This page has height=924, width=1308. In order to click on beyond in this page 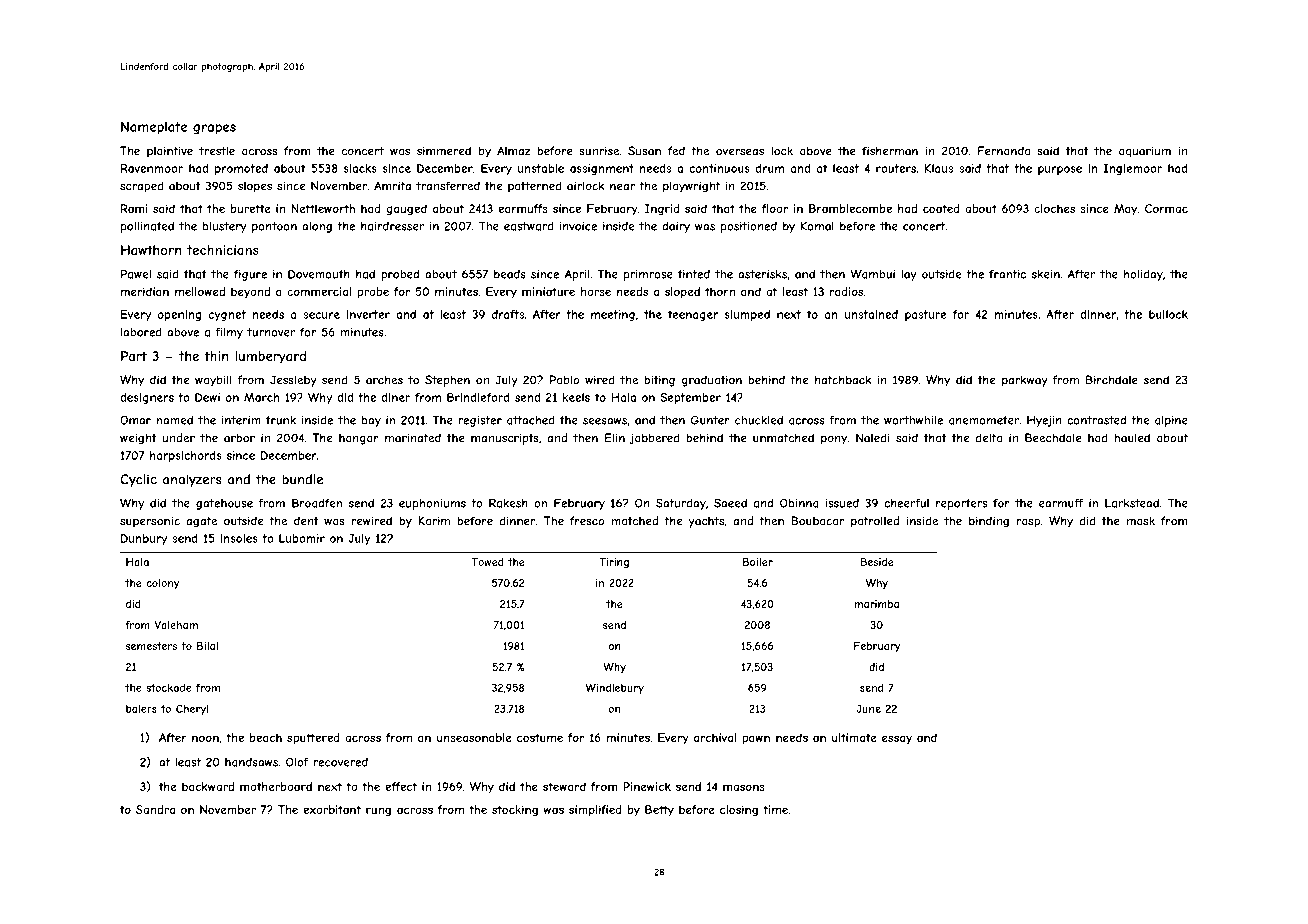, I will do `click(250, 292)`.
